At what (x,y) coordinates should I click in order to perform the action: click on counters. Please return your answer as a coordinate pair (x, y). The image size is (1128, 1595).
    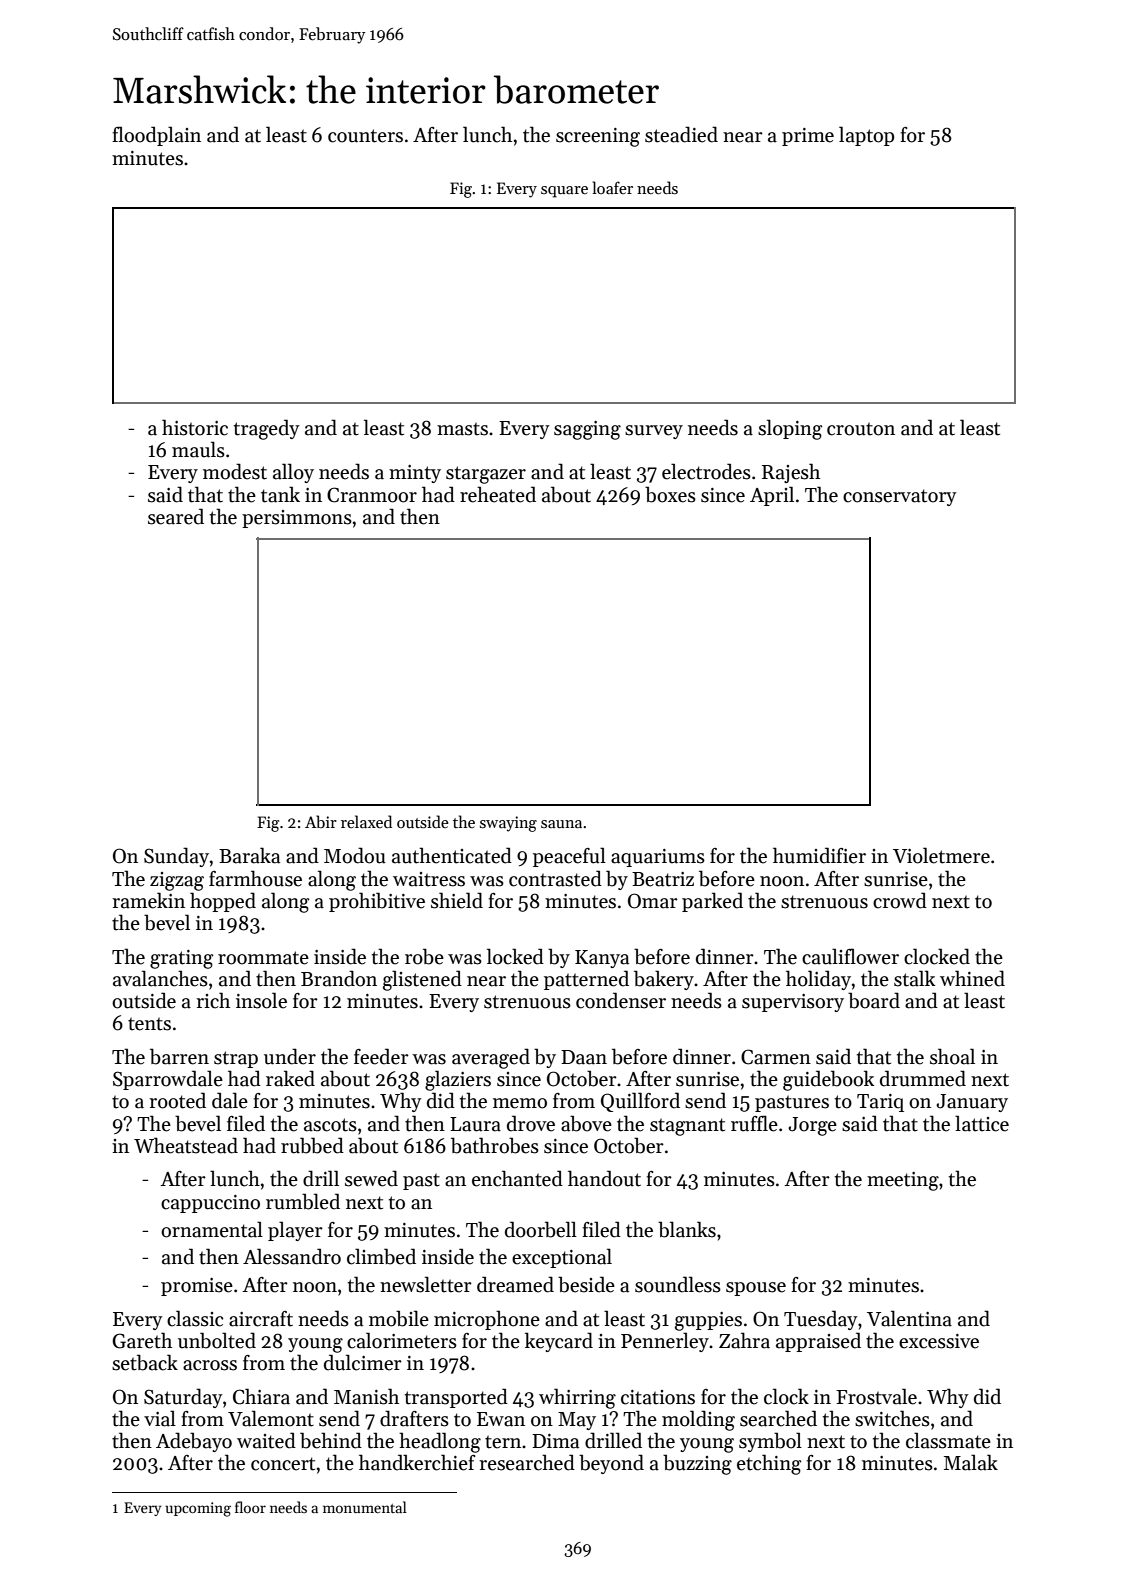
    Looking at the image, I should click on (365, 136).
